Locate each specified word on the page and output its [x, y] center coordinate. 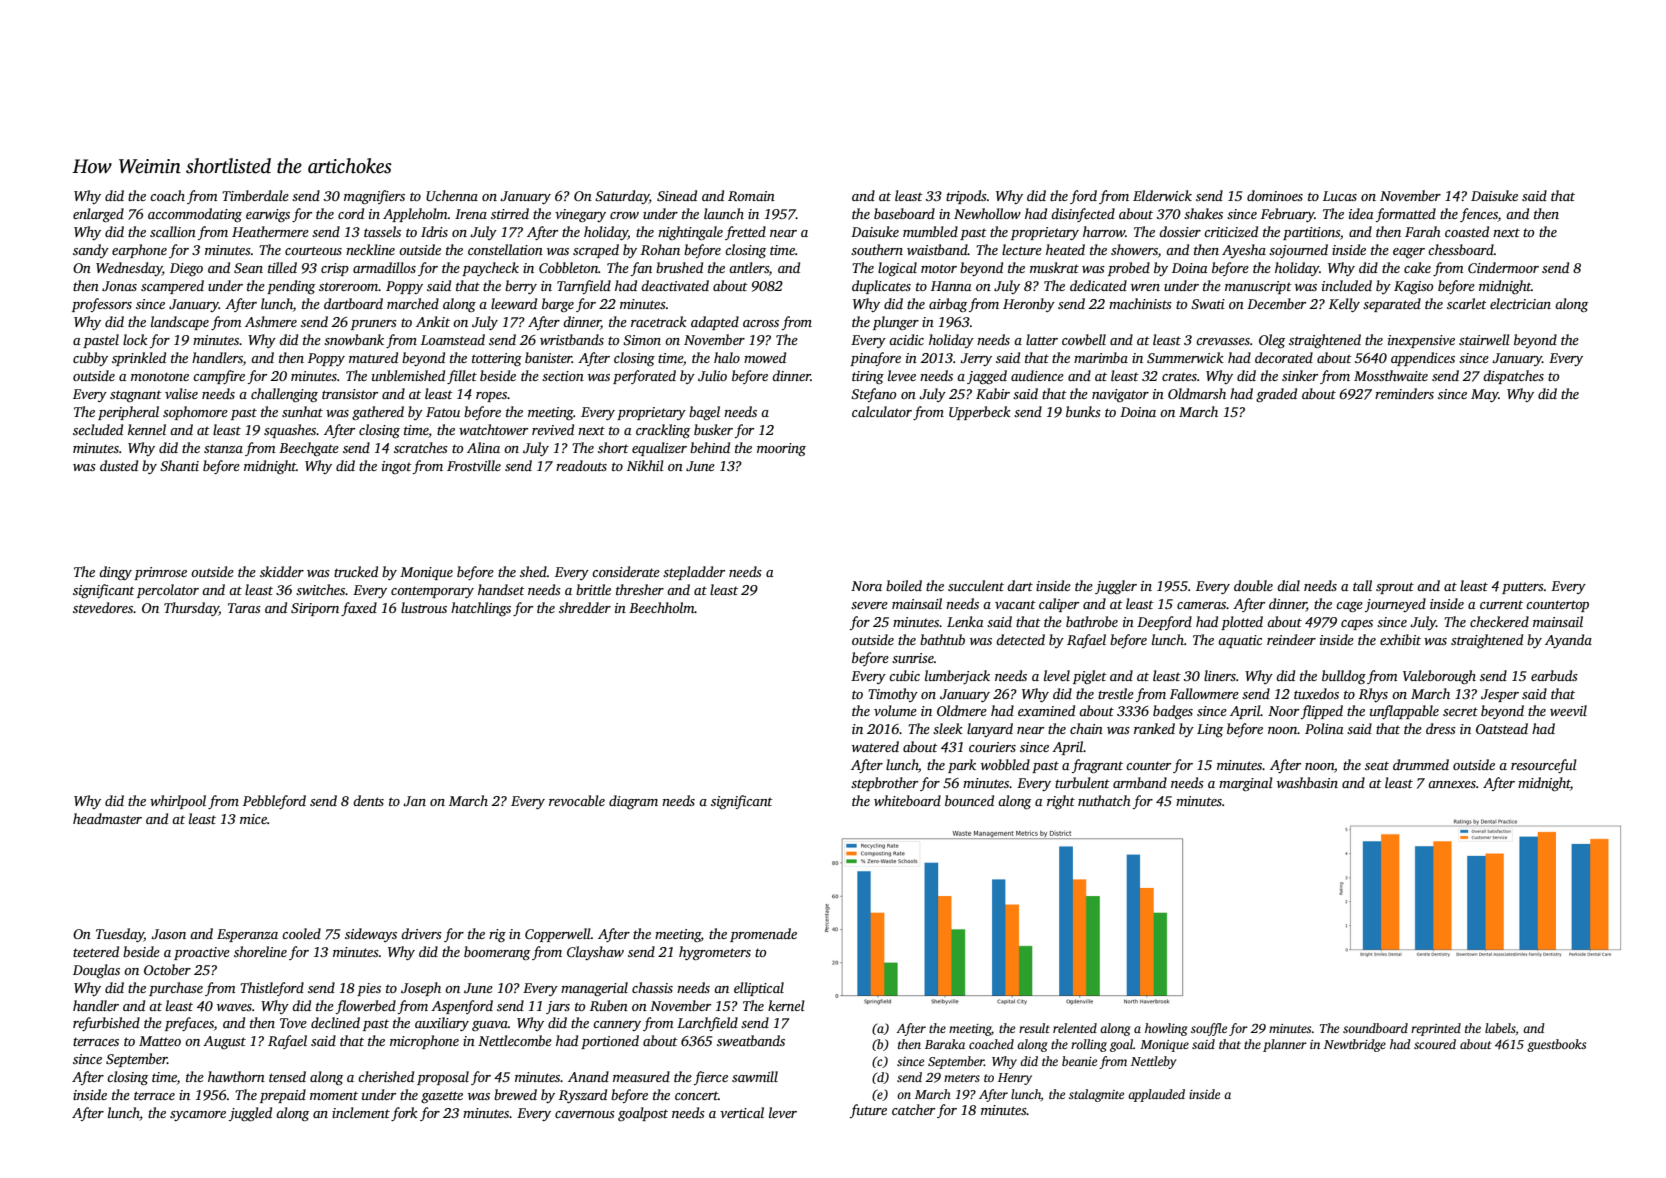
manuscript [1258, 287]
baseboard [904, 213]
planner [1285, 1045]
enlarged [98, 215]
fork [404, 1114]
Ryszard [583, 1096]
